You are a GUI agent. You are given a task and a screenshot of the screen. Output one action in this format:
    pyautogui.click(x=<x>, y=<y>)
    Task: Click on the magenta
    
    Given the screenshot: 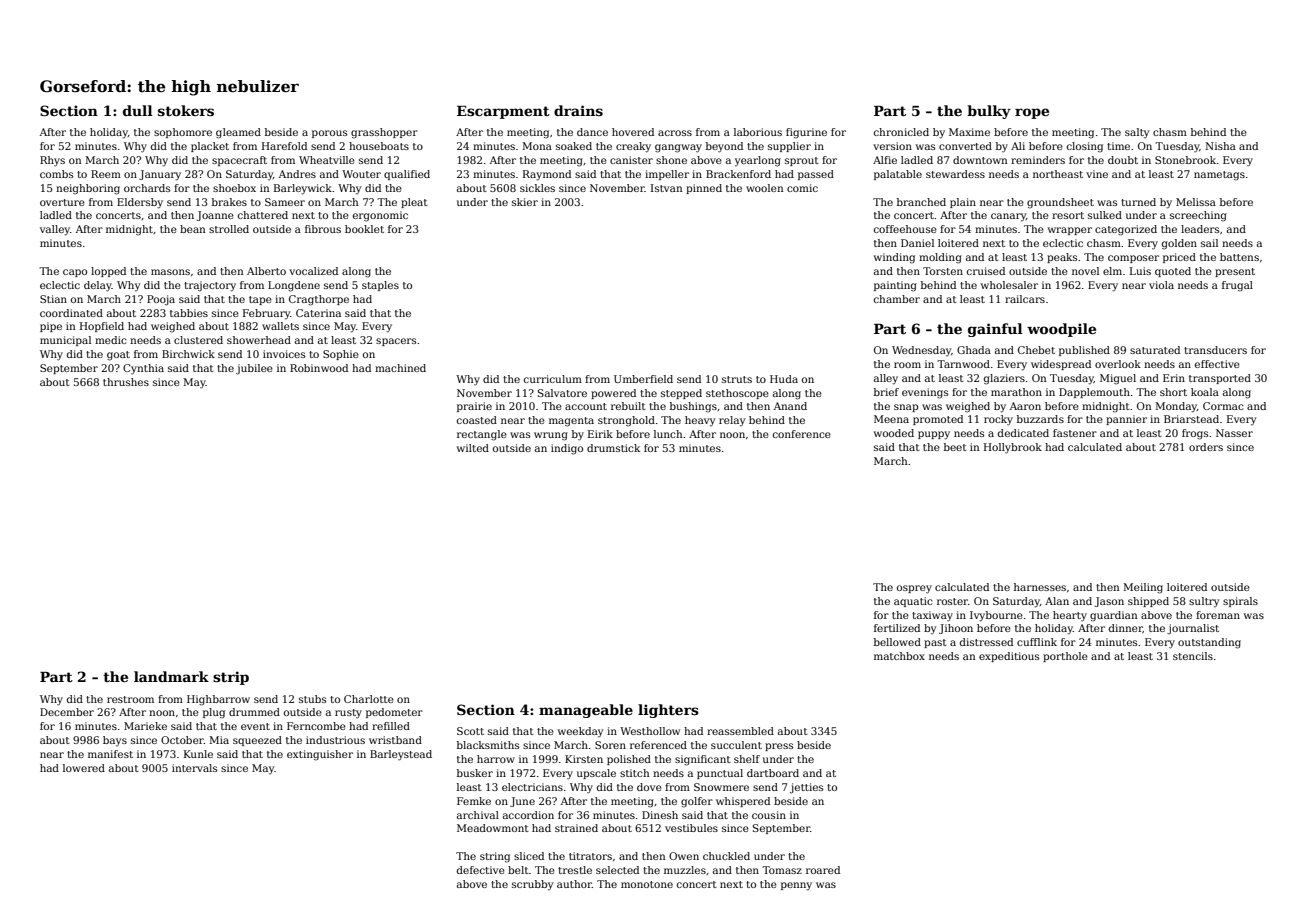 What is the action you would take?
    pyautogui.click(x=571, y=422)
